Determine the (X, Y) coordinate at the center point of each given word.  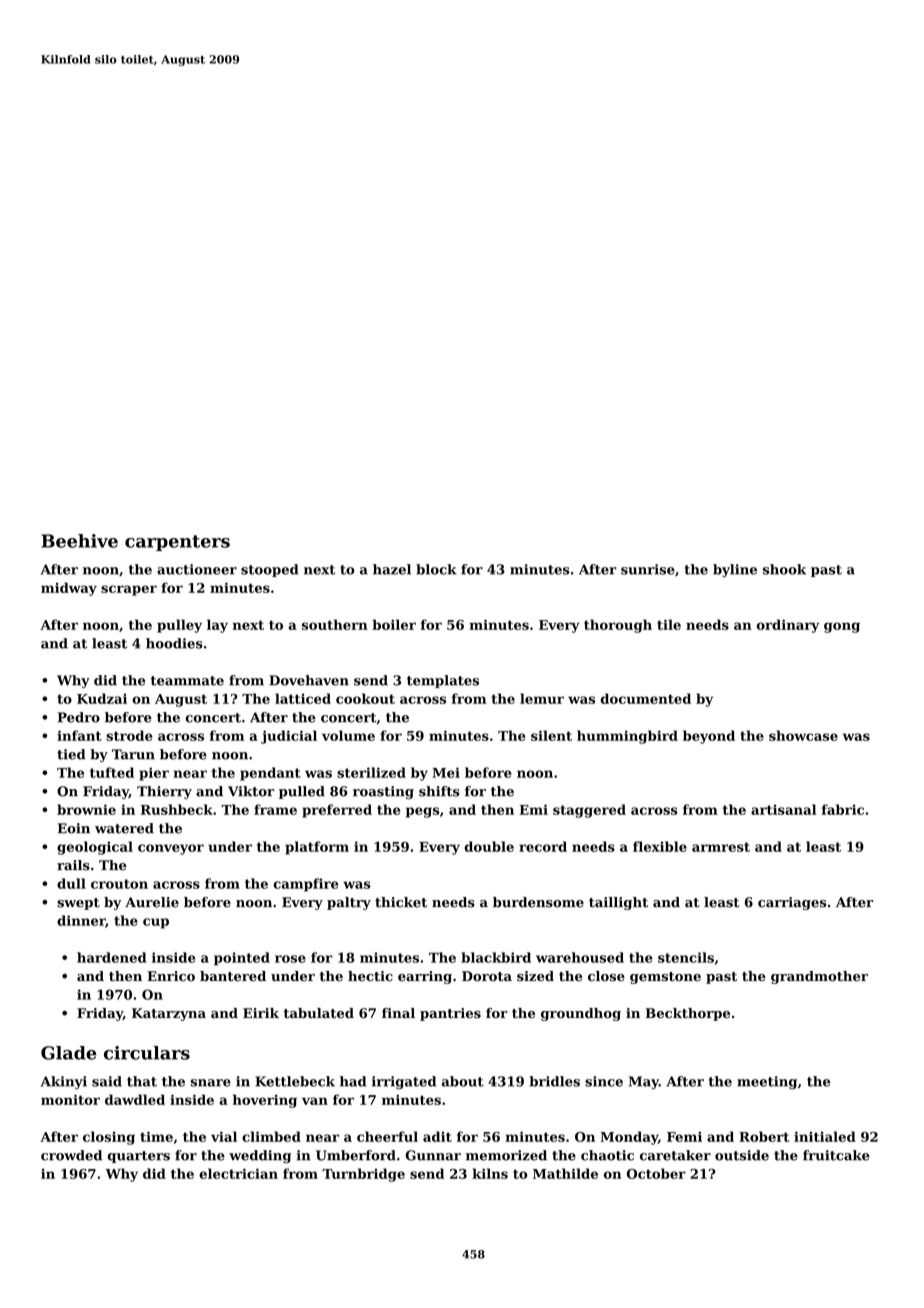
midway (69, 589)
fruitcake (836, 1155)
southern (335, 624)
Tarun (133, 754)
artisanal (783, 809)
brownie (86, 809)
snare (210, 1083)
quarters (139, 1157)
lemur (542, 698)
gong (842, 627)
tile (669, 624)
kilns (490, 1173)
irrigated (404, 1083)
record (543, 846)
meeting (767, 1083)
